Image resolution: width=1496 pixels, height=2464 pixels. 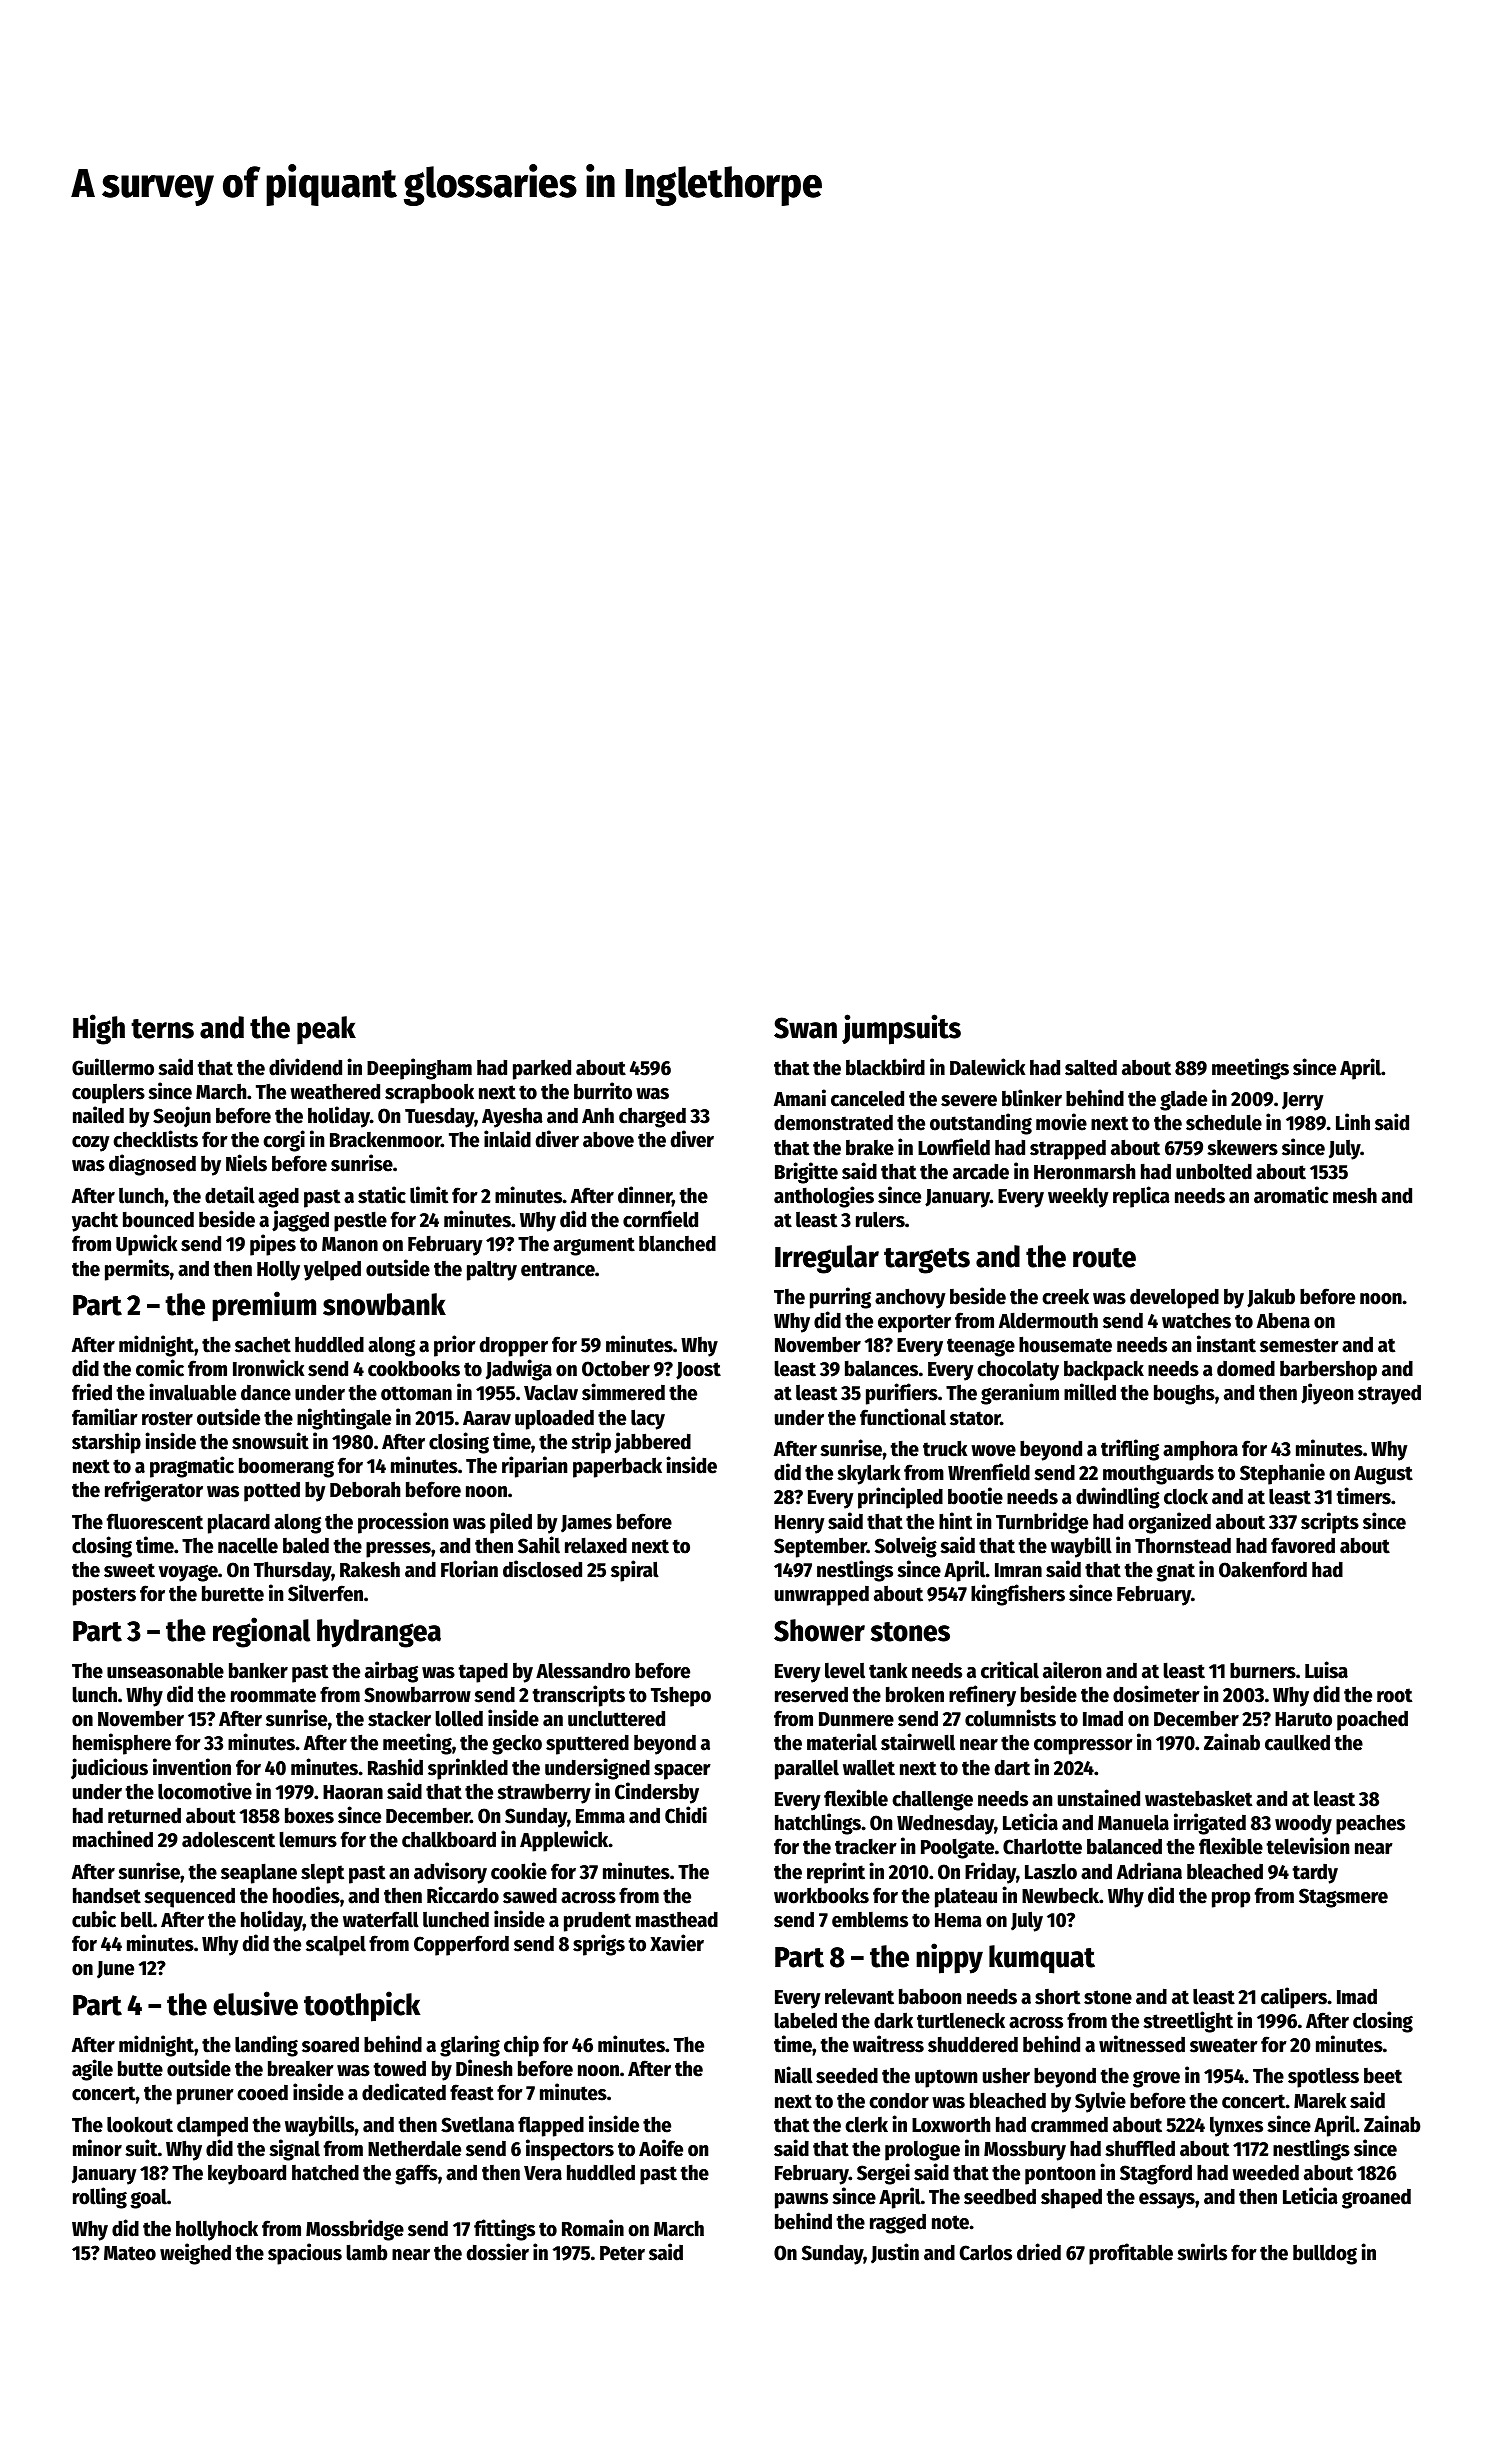 I want to click on developed, so click(x=1174, y=1298).
